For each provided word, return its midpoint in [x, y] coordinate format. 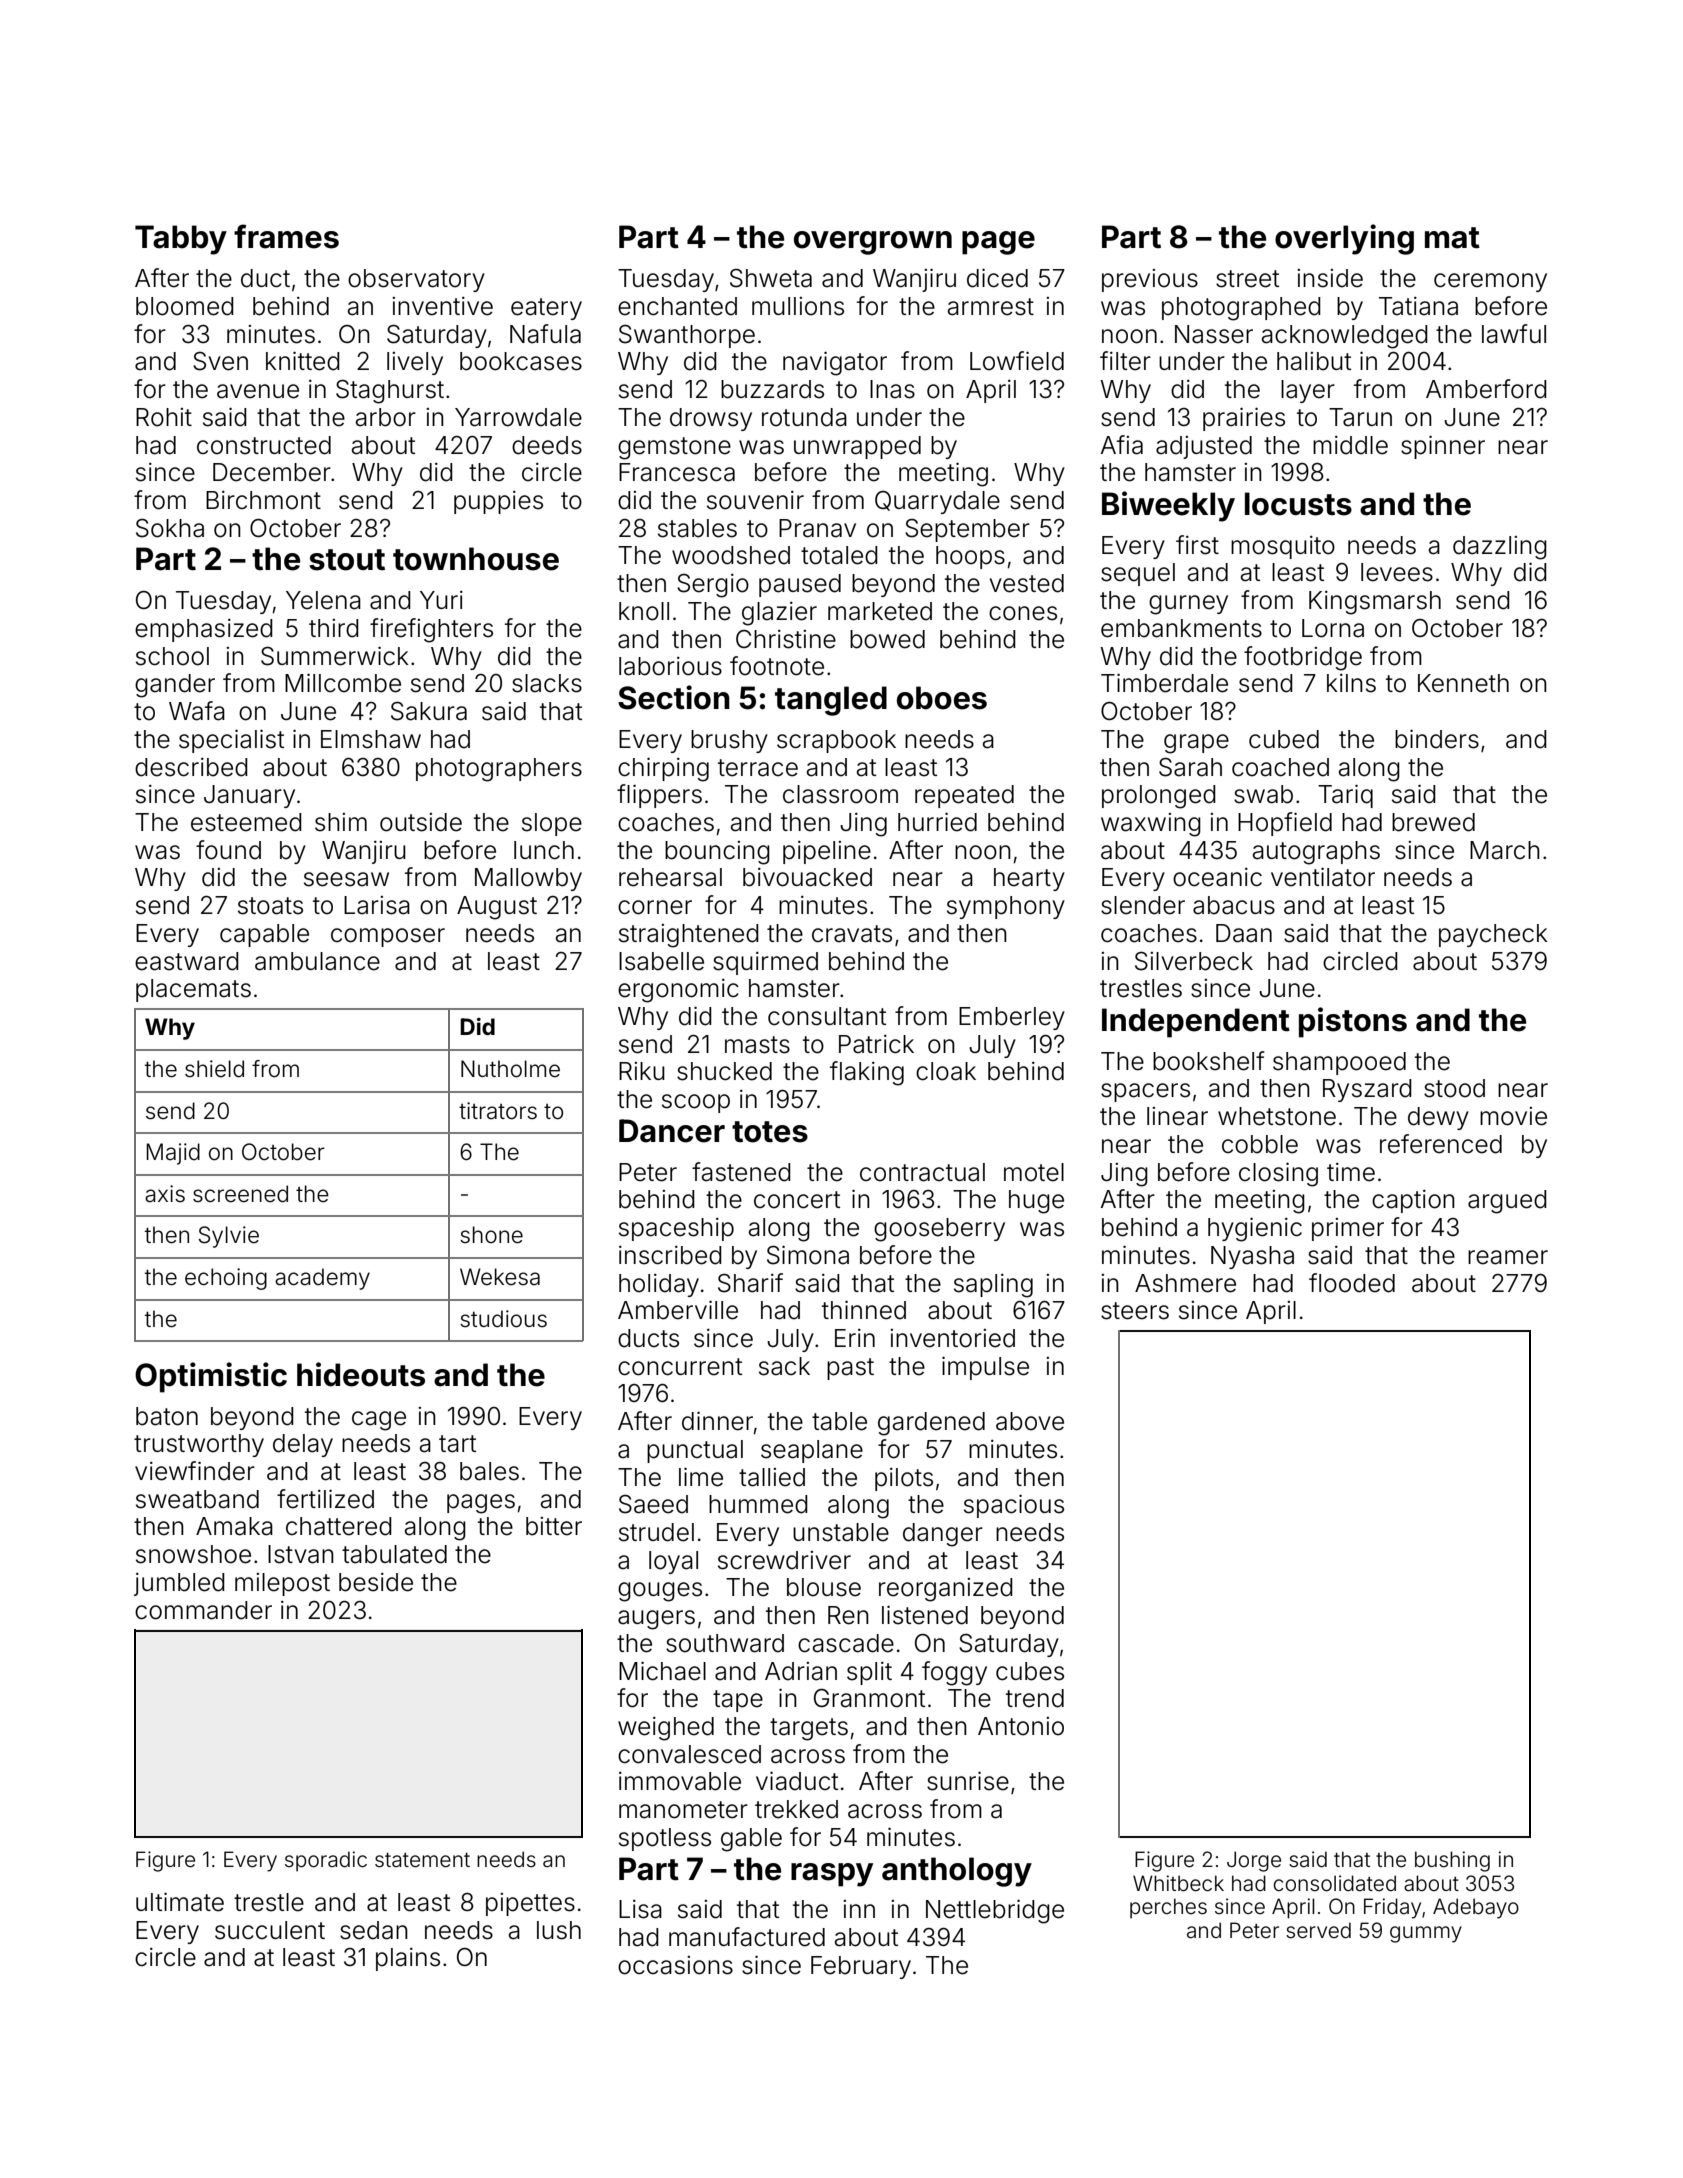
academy [322, 1279]
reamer [1508, 1257]
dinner [717, 1421]
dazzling [1500, 548]
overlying [1344, 239]
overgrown [873, 243]
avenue [258, 391]
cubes [1030, 1671]
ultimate [180, 1902]
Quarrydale [937, 502]
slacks [547, 683]
